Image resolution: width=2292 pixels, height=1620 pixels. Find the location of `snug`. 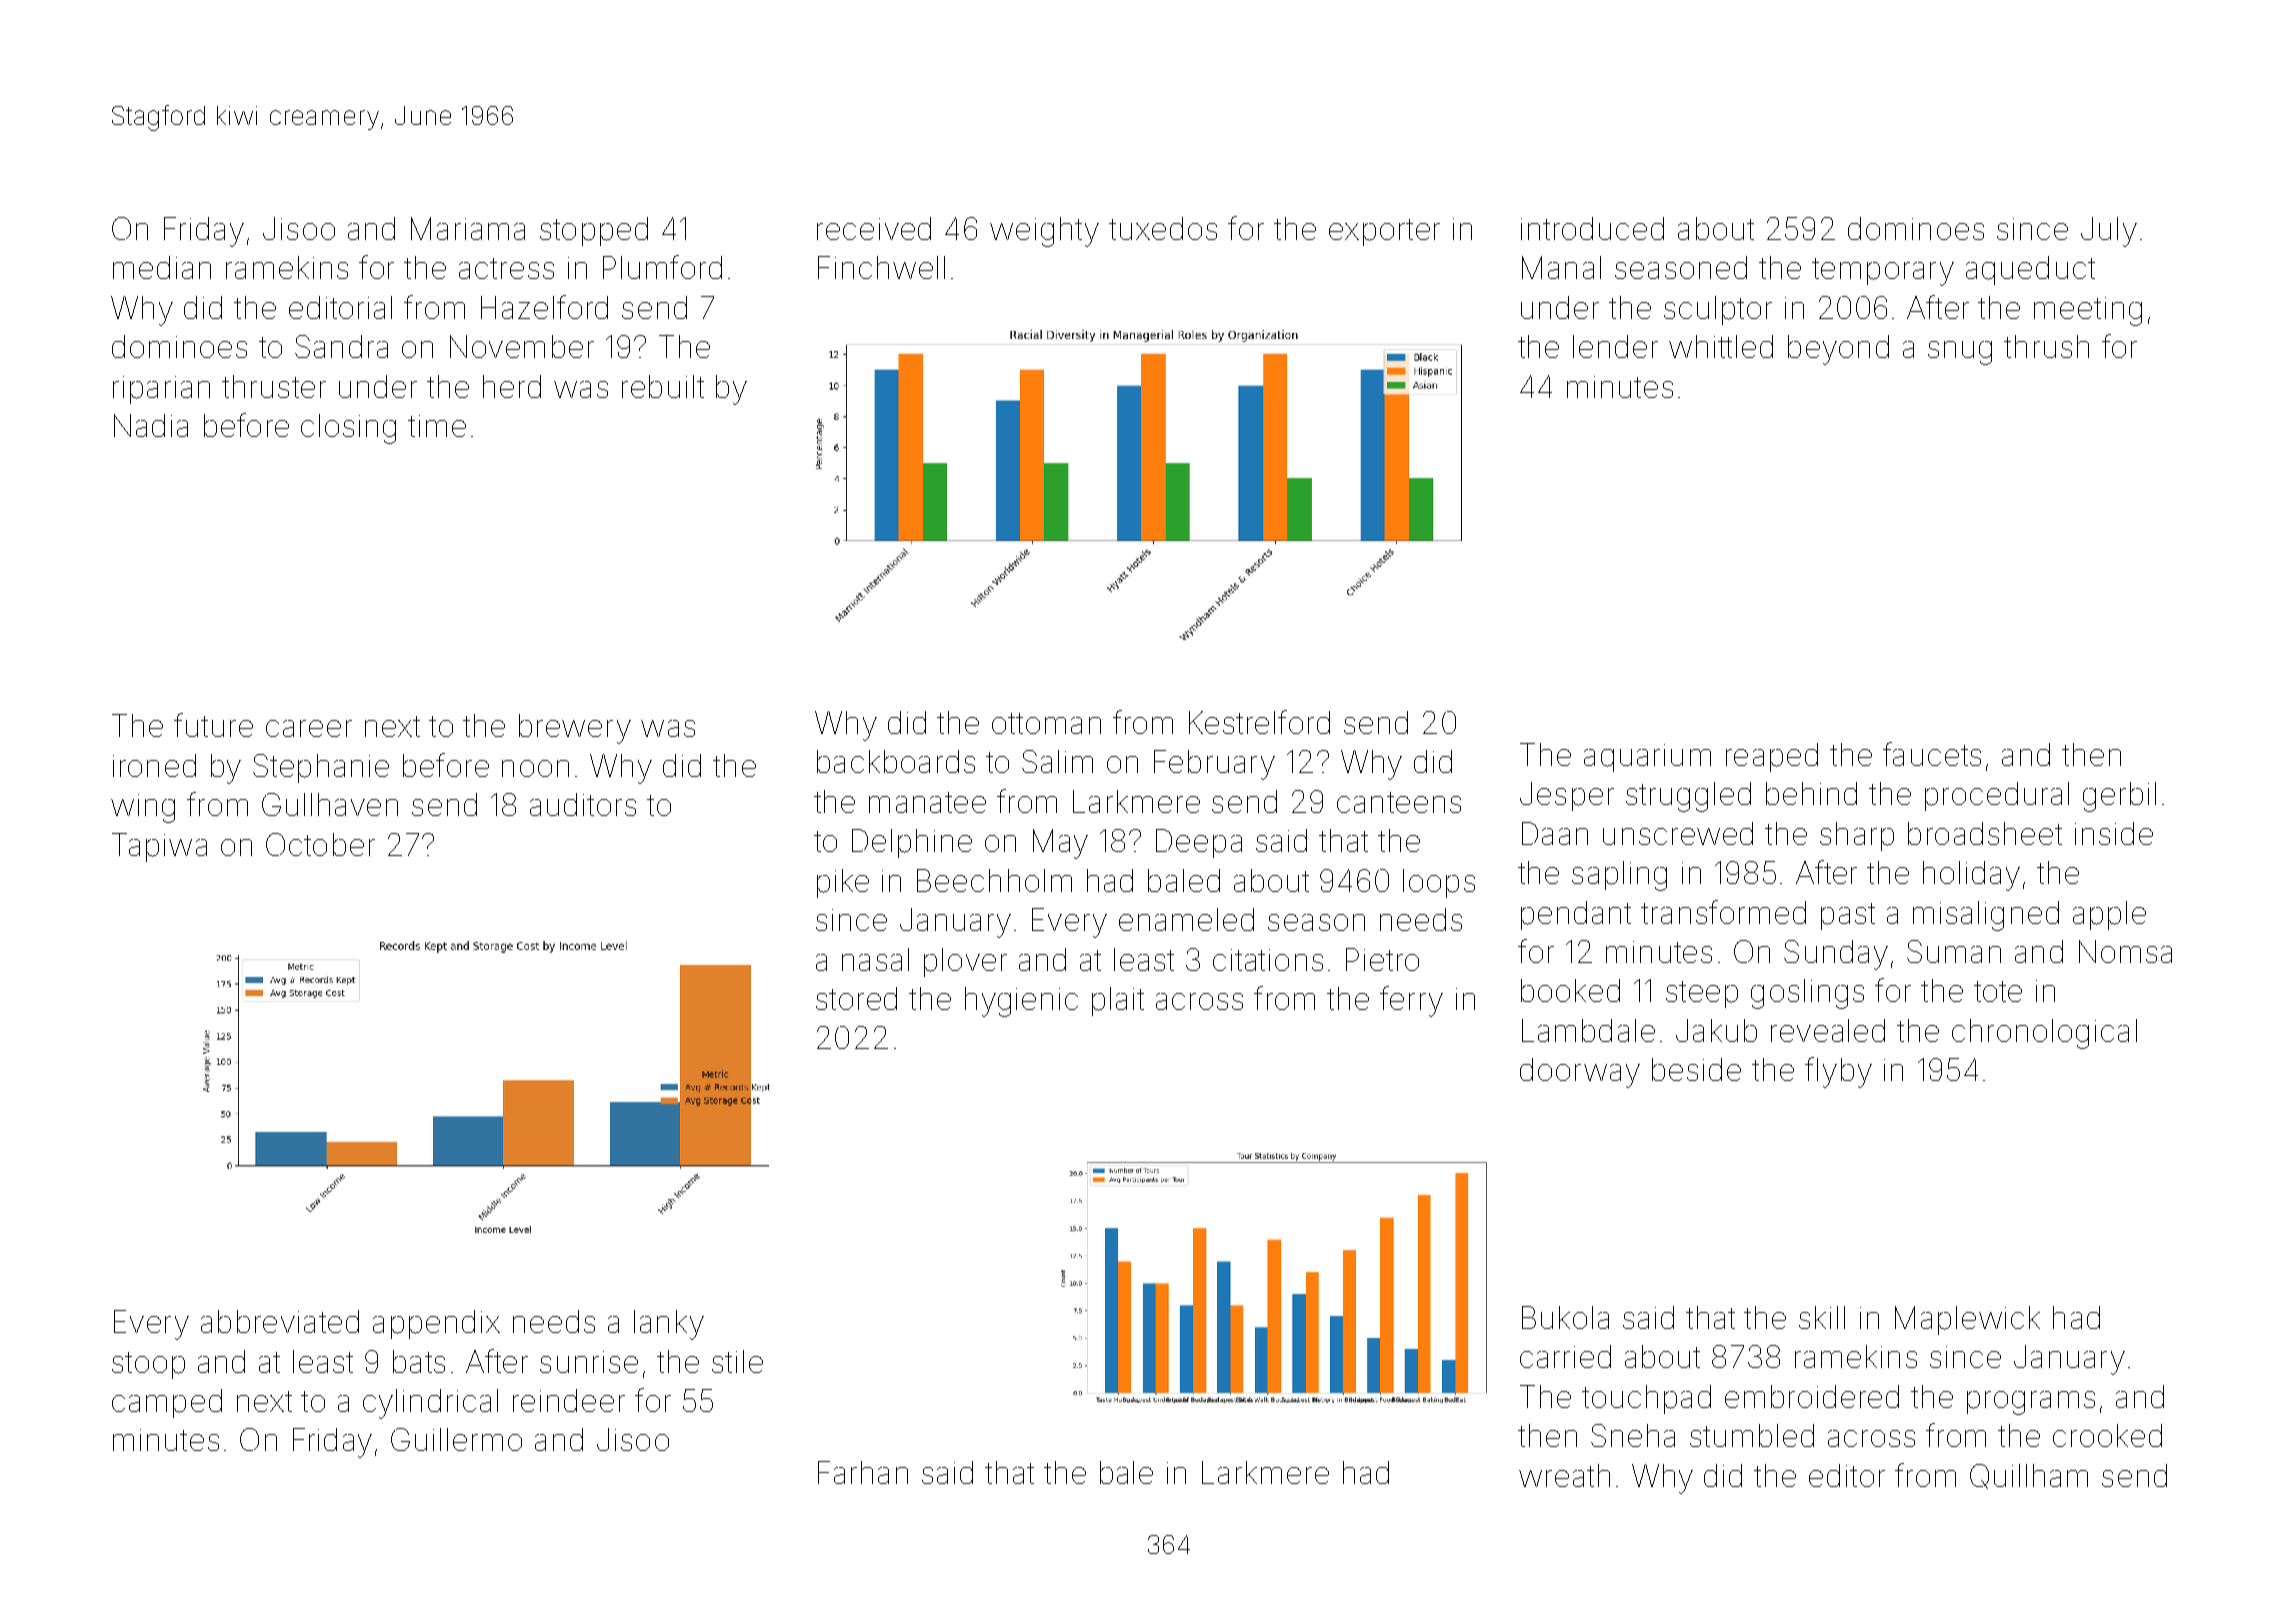

snug is located at coordinates (1960, 353).
